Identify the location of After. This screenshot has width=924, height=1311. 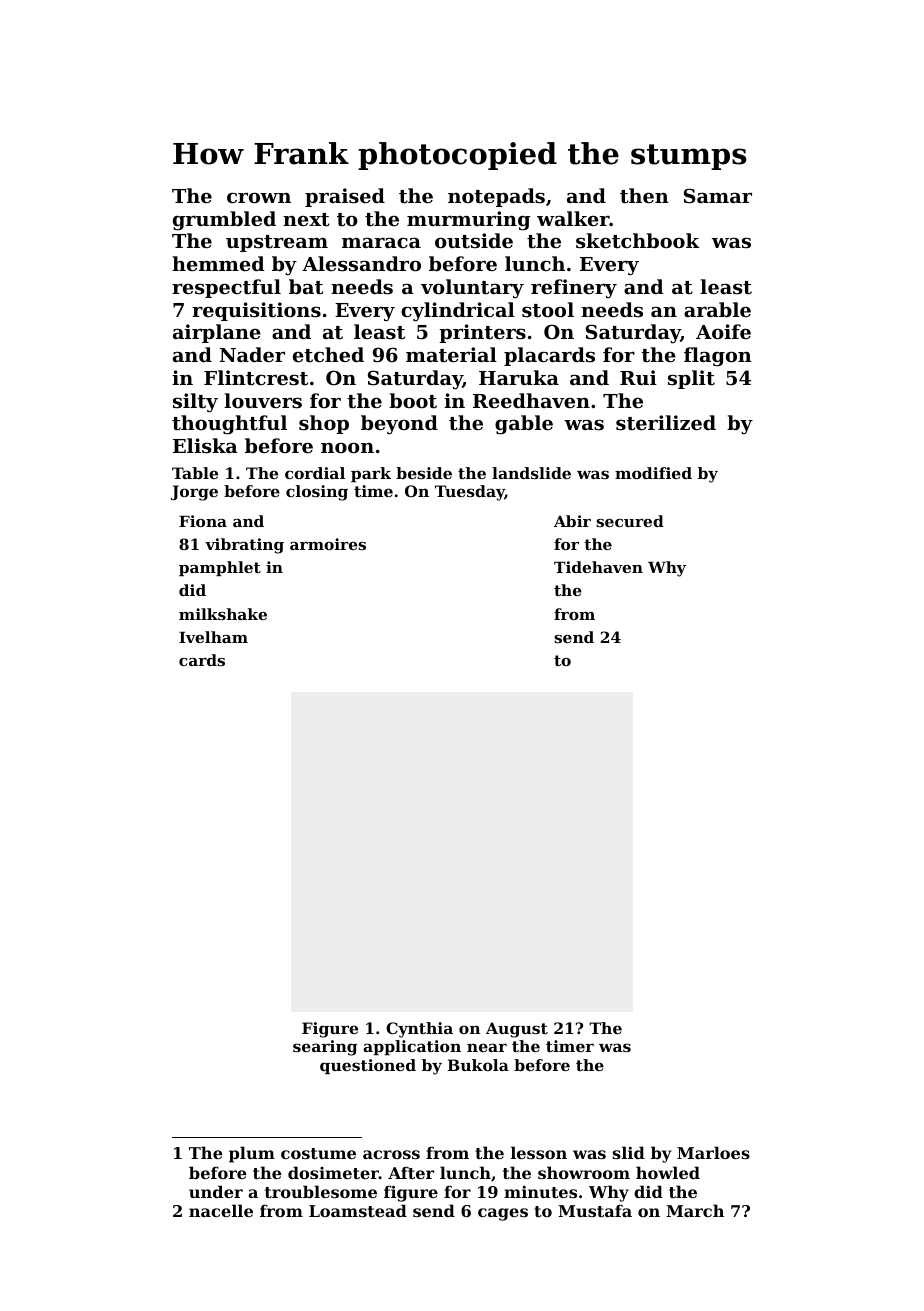
(411, 1172).
